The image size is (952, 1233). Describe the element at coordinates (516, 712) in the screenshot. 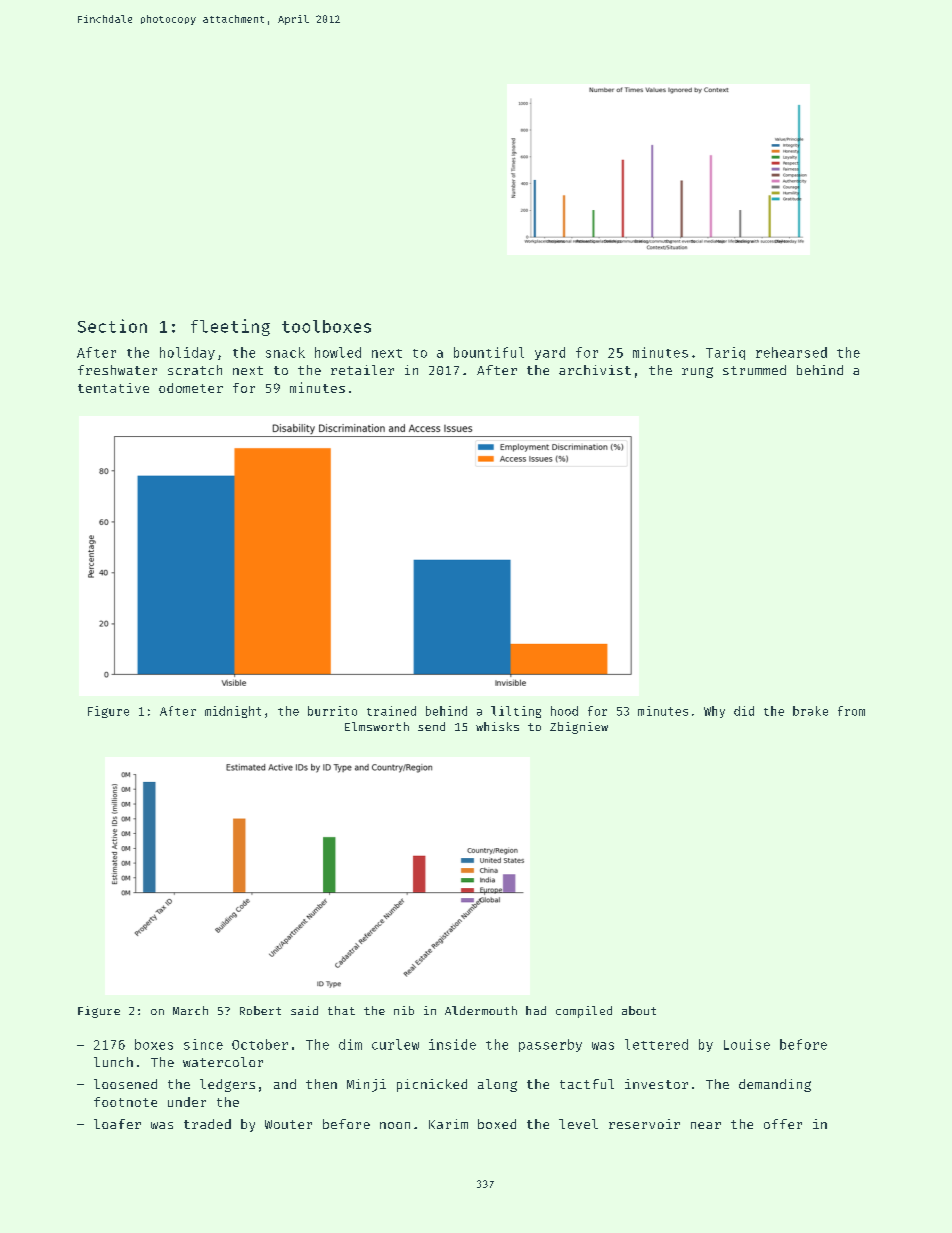

I see `lilting` at that location.
